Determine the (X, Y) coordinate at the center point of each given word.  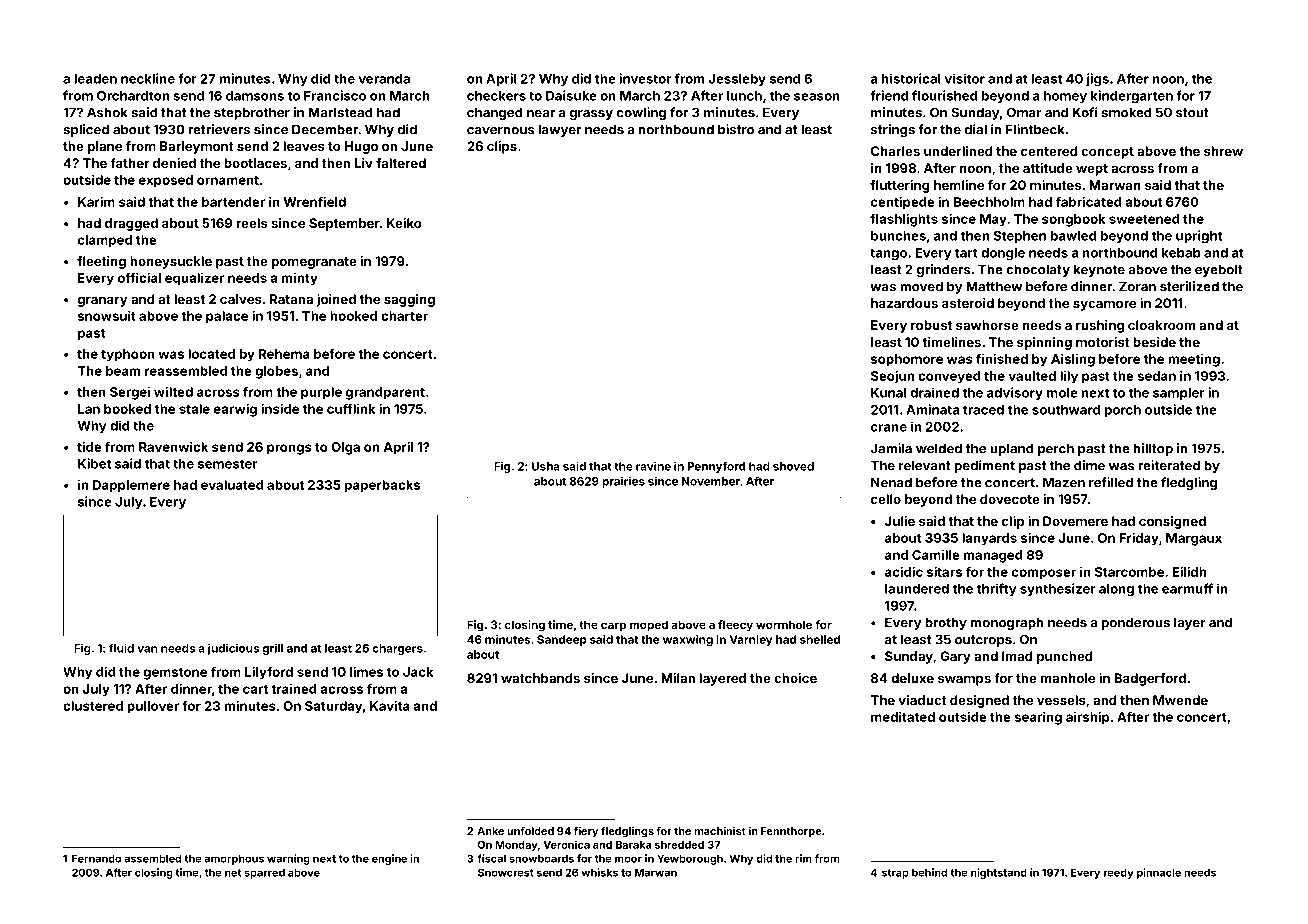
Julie (900, 521)
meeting (1194, 360)
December (325, 129)
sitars (944, 571)
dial (976, 129)
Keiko (404, 223)
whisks (599, 872)
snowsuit (107, 315)
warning (288, 859)
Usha (546, 466)
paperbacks (382, 486)
